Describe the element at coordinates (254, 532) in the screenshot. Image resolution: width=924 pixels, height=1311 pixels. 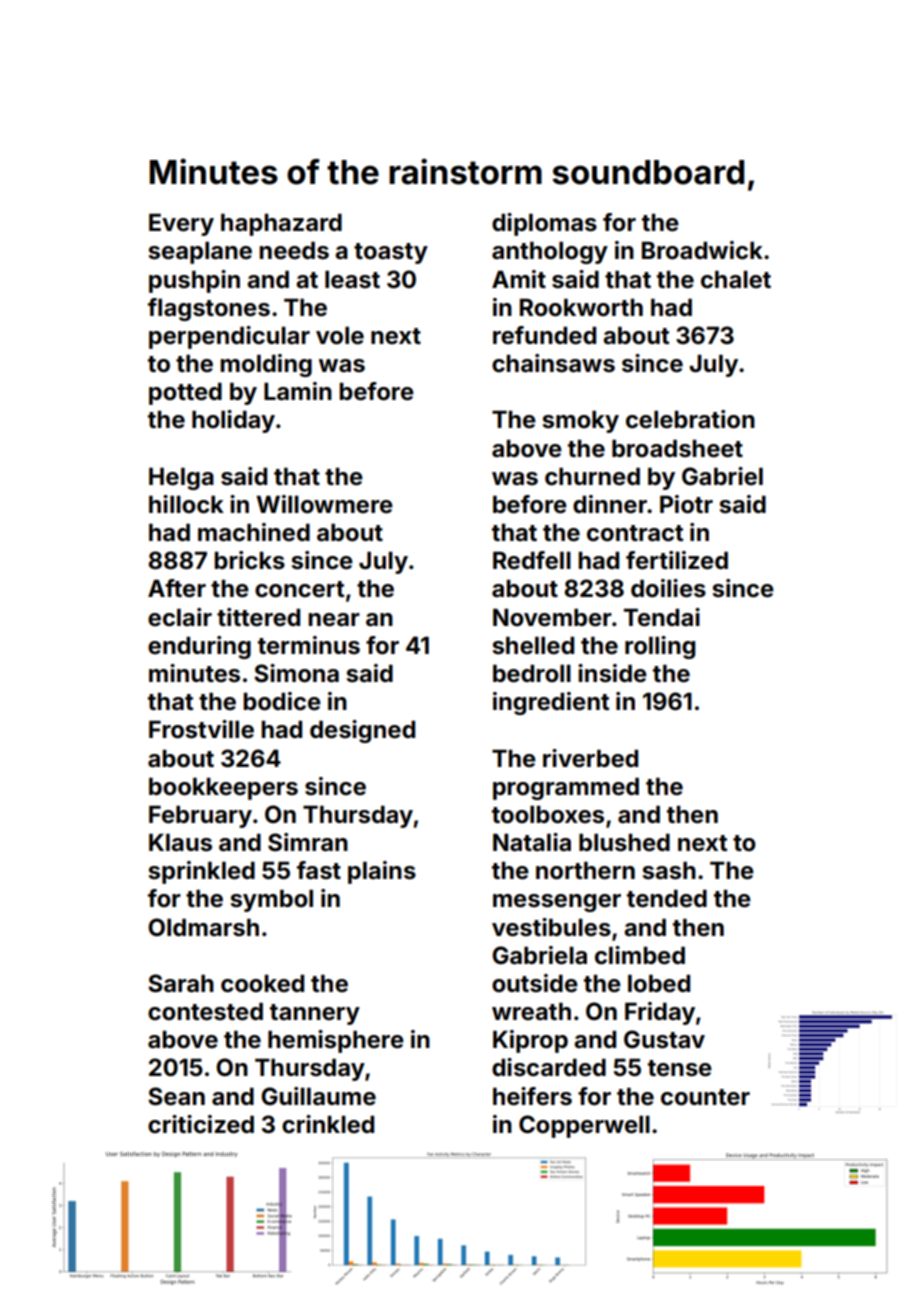
I see `machined` at that location.
